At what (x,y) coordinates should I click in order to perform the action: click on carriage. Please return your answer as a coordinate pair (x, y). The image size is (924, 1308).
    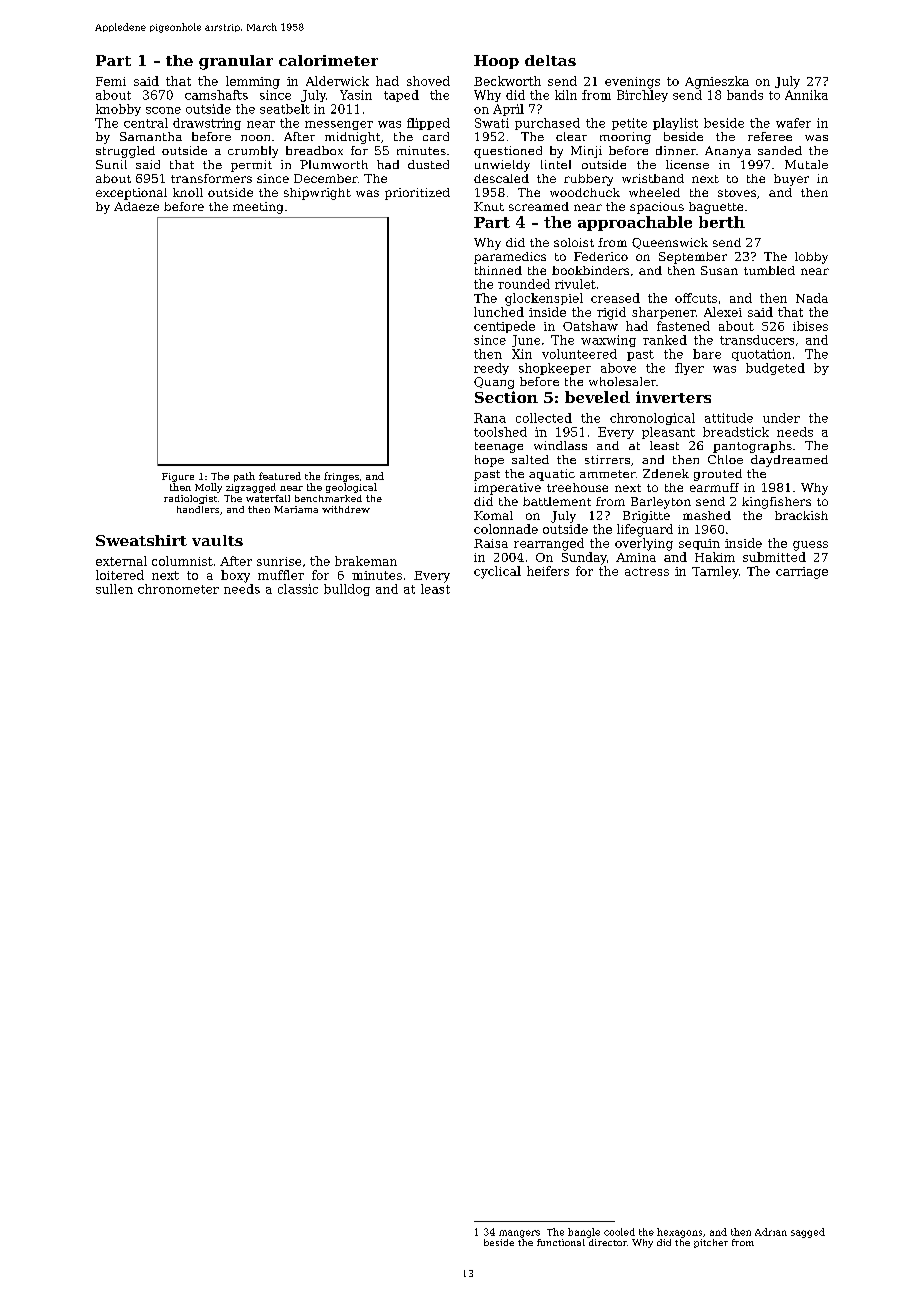
    Looking at the image, I should click on (802, 573).
